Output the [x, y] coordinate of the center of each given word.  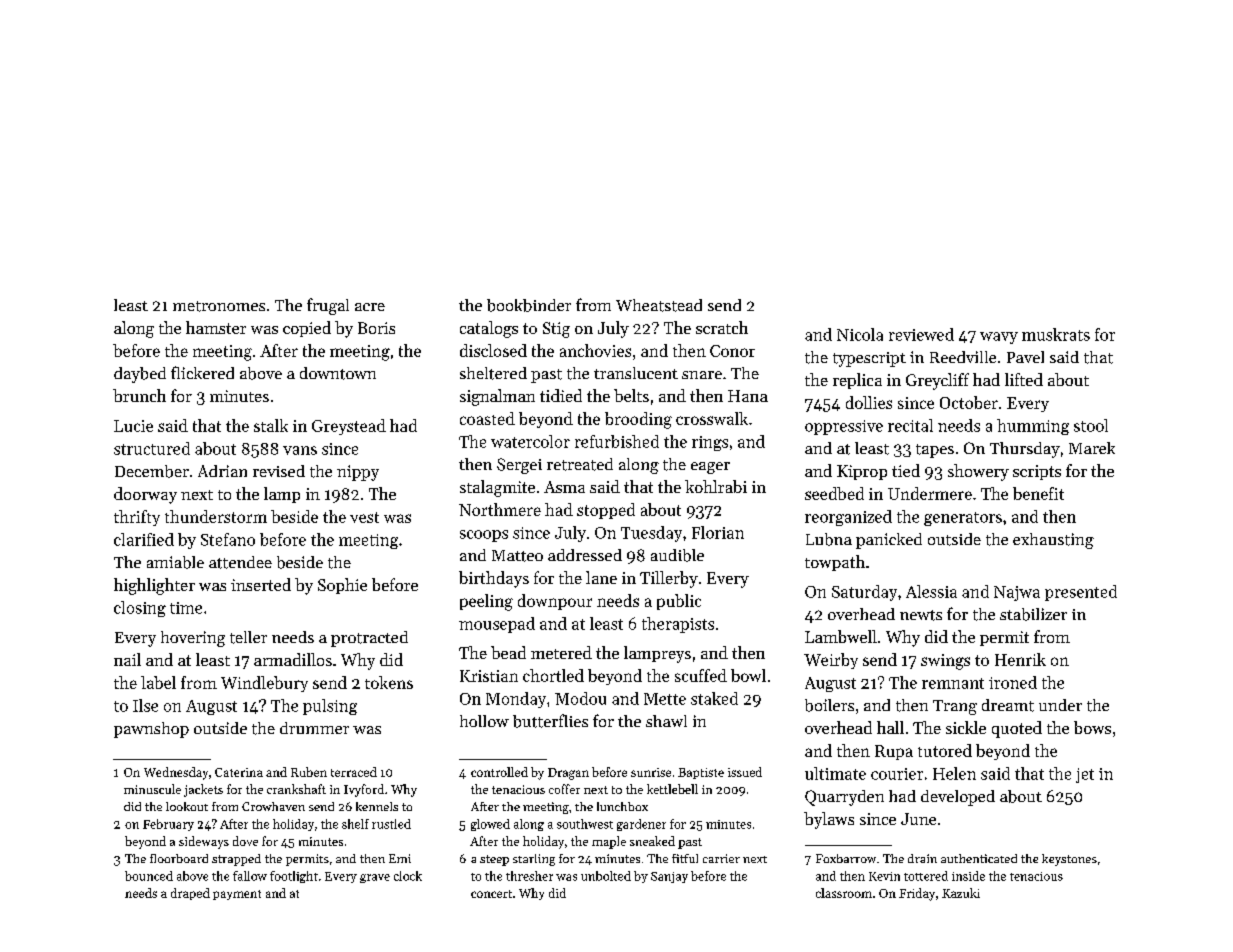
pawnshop [151, 730]
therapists [678, 625]
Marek [1092, 448]
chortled [553, 675]
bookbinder [529, 305]
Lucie [133, 426]
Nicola [860, 334]
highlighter [154, 586]
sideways [204, 842]
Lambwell [841, 636]
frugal [328, 306]
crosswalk [712, 418]
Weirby [831, 661]
